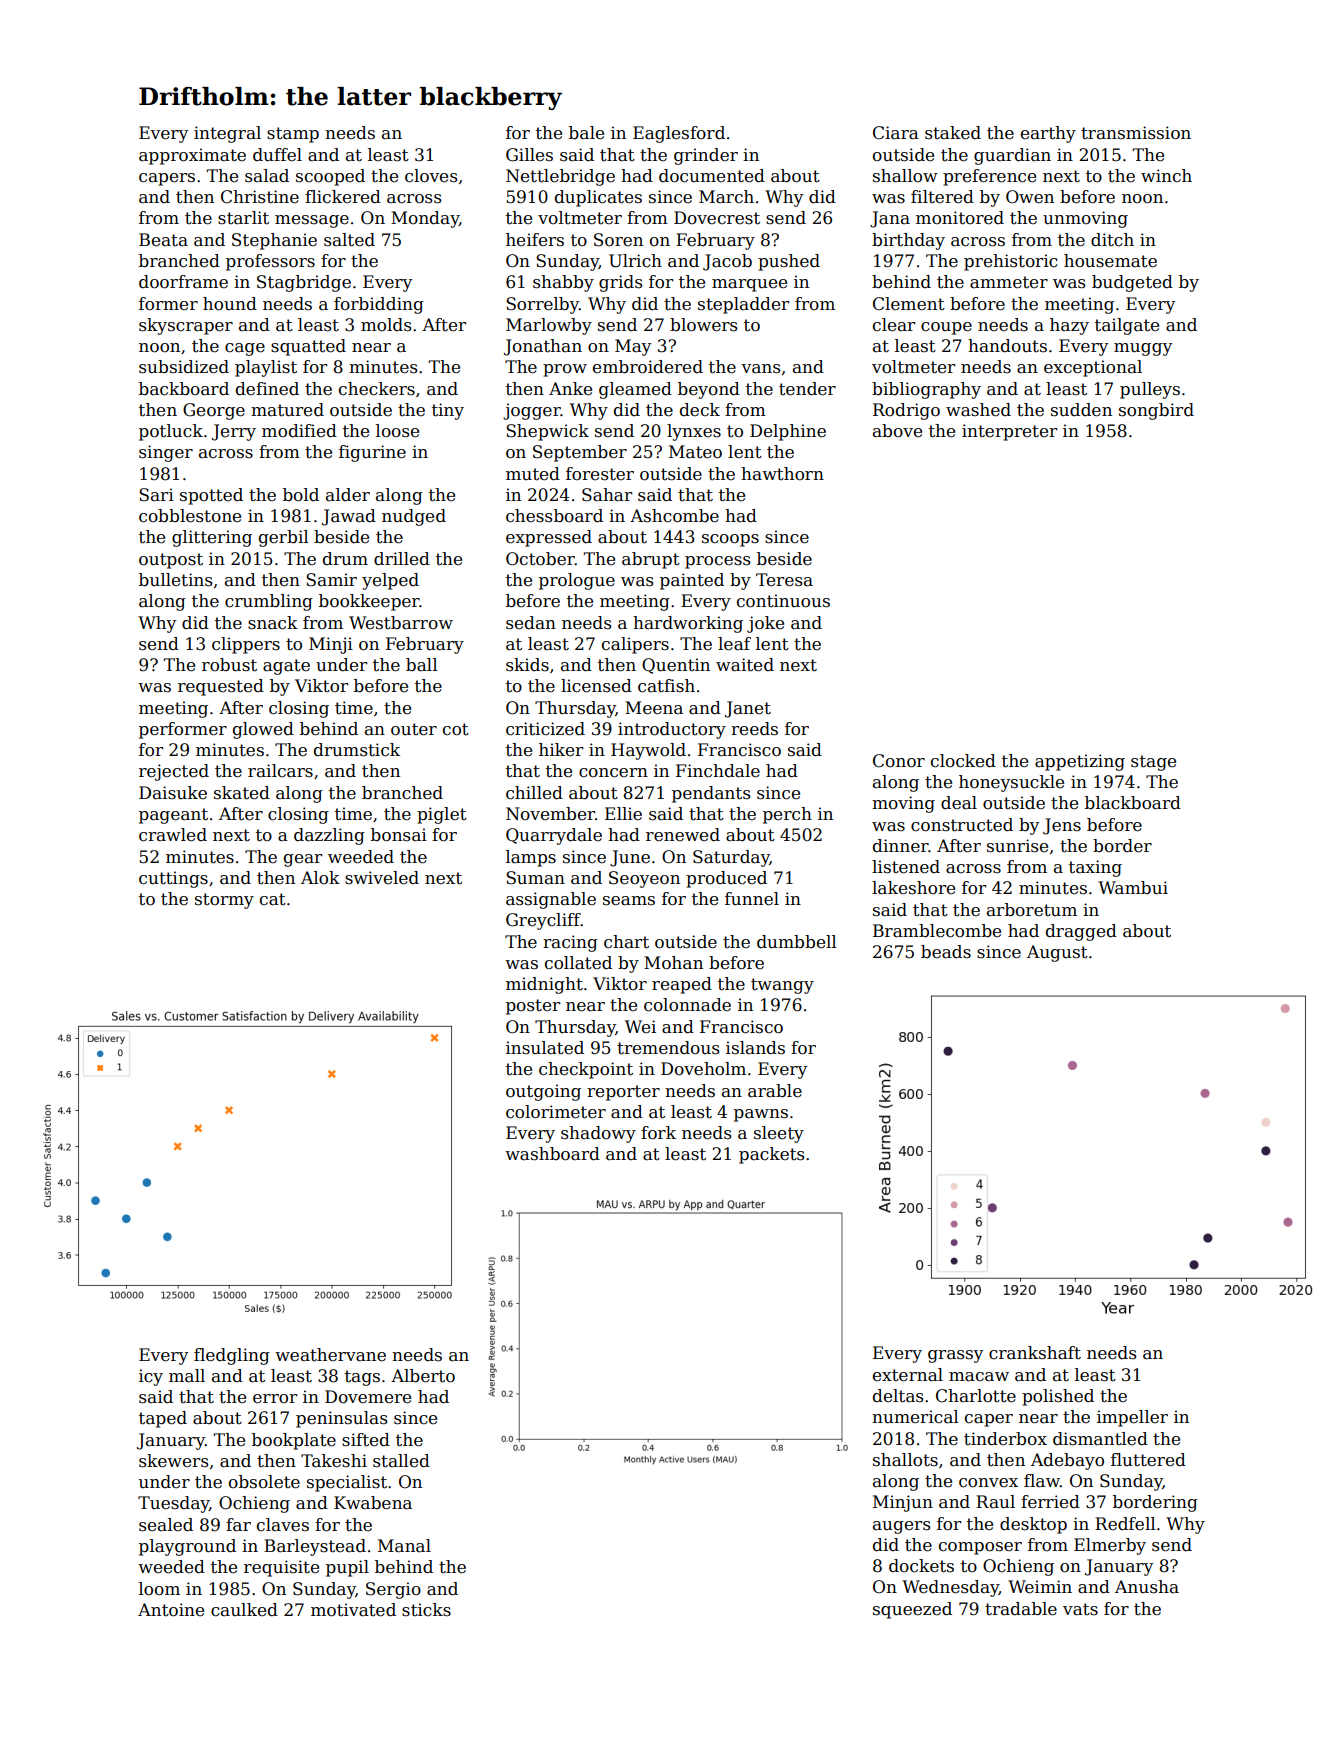 The width and height of the screenshot is (1344, 1739). What do you see at coordinates (784, 580) in the screenshot?
I see `Teresa` at bounding box center [784, 580].
